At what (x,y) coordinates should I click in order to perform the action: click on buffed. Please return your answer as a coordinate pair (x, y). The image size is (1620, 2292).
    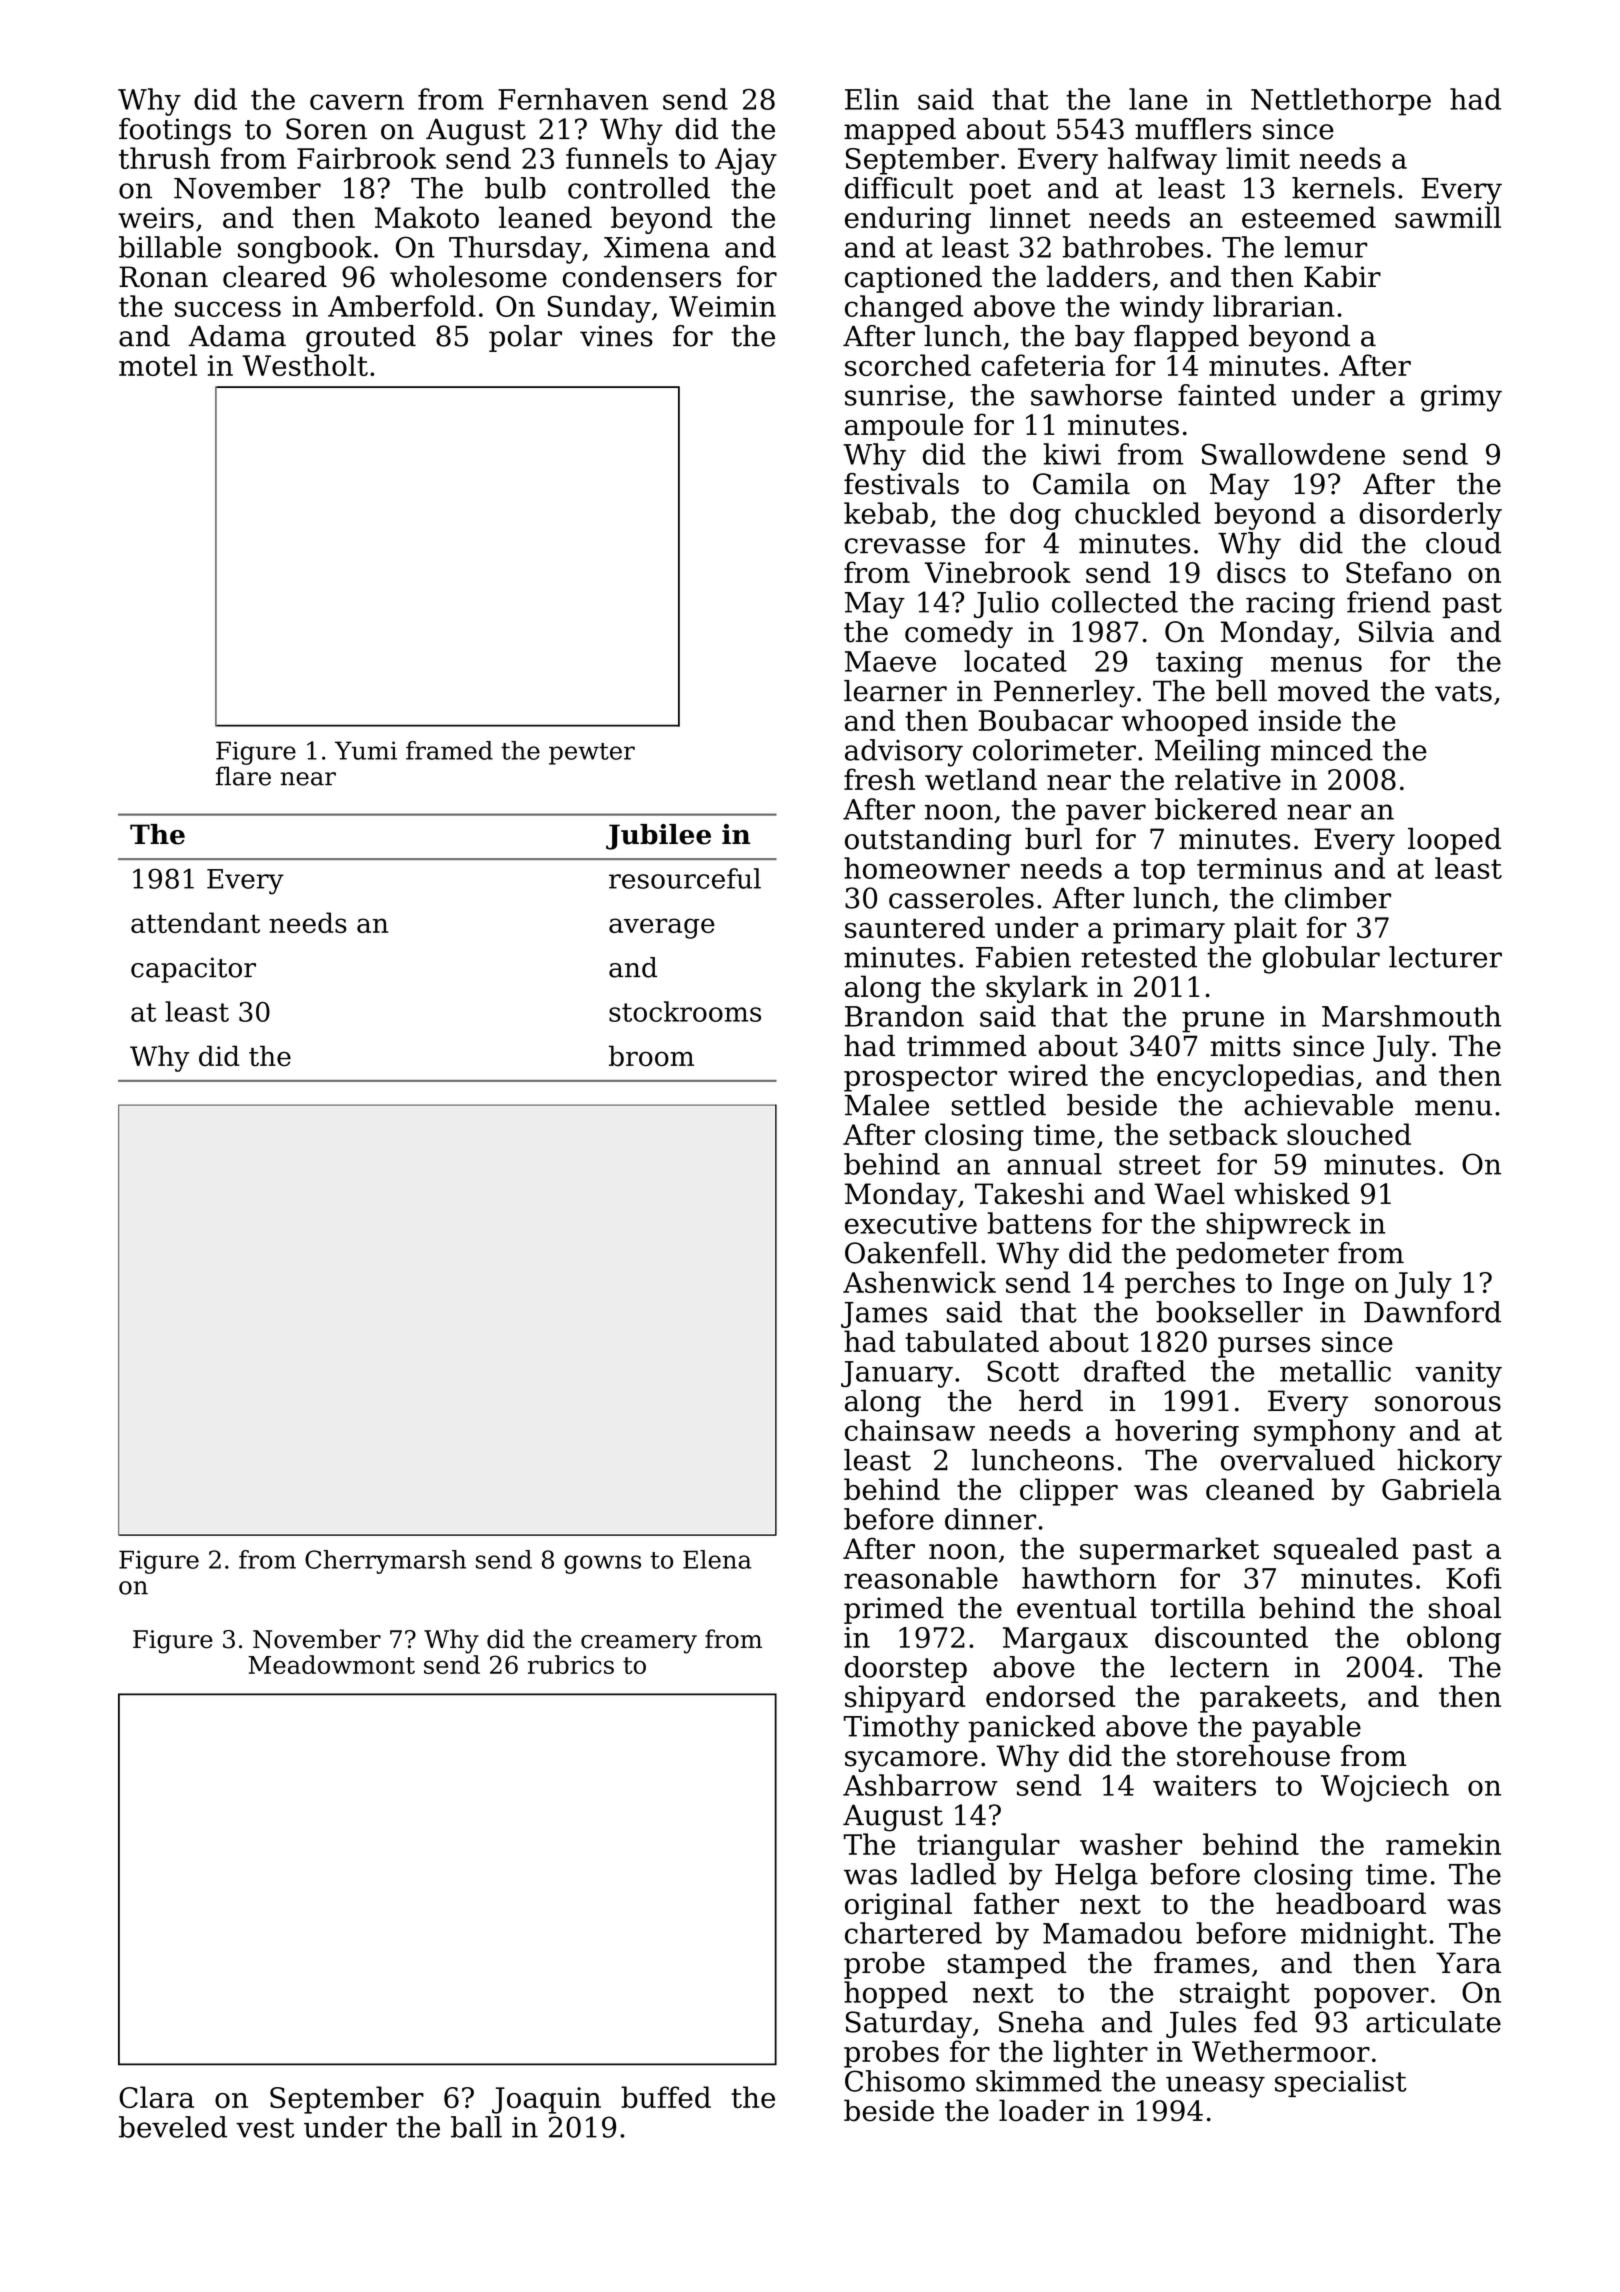
    Looking at the image, I should click on (666, 2097).
